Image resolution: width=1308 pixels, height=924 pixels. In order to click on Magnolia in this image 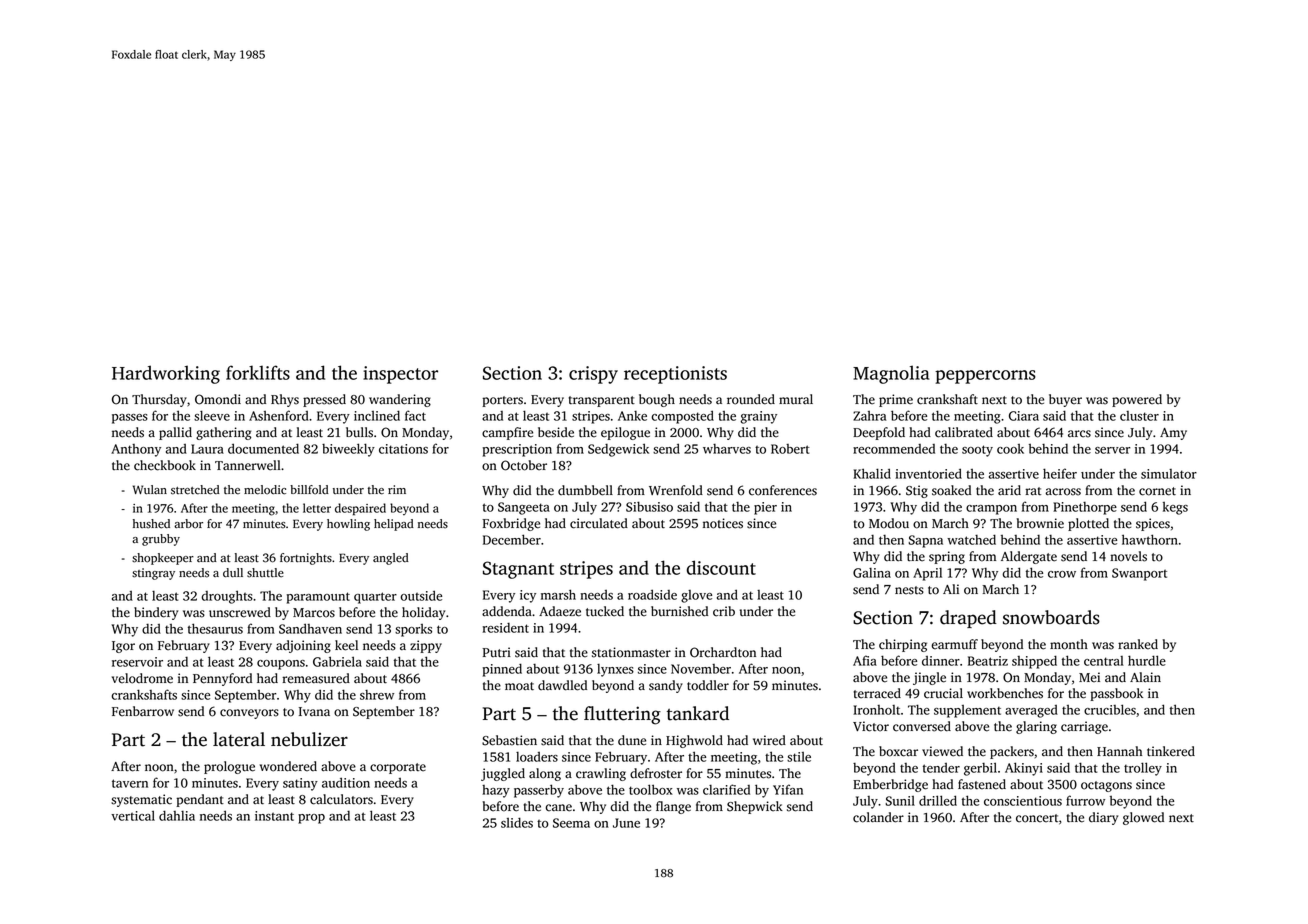, I will do `click(891, 374)`.
